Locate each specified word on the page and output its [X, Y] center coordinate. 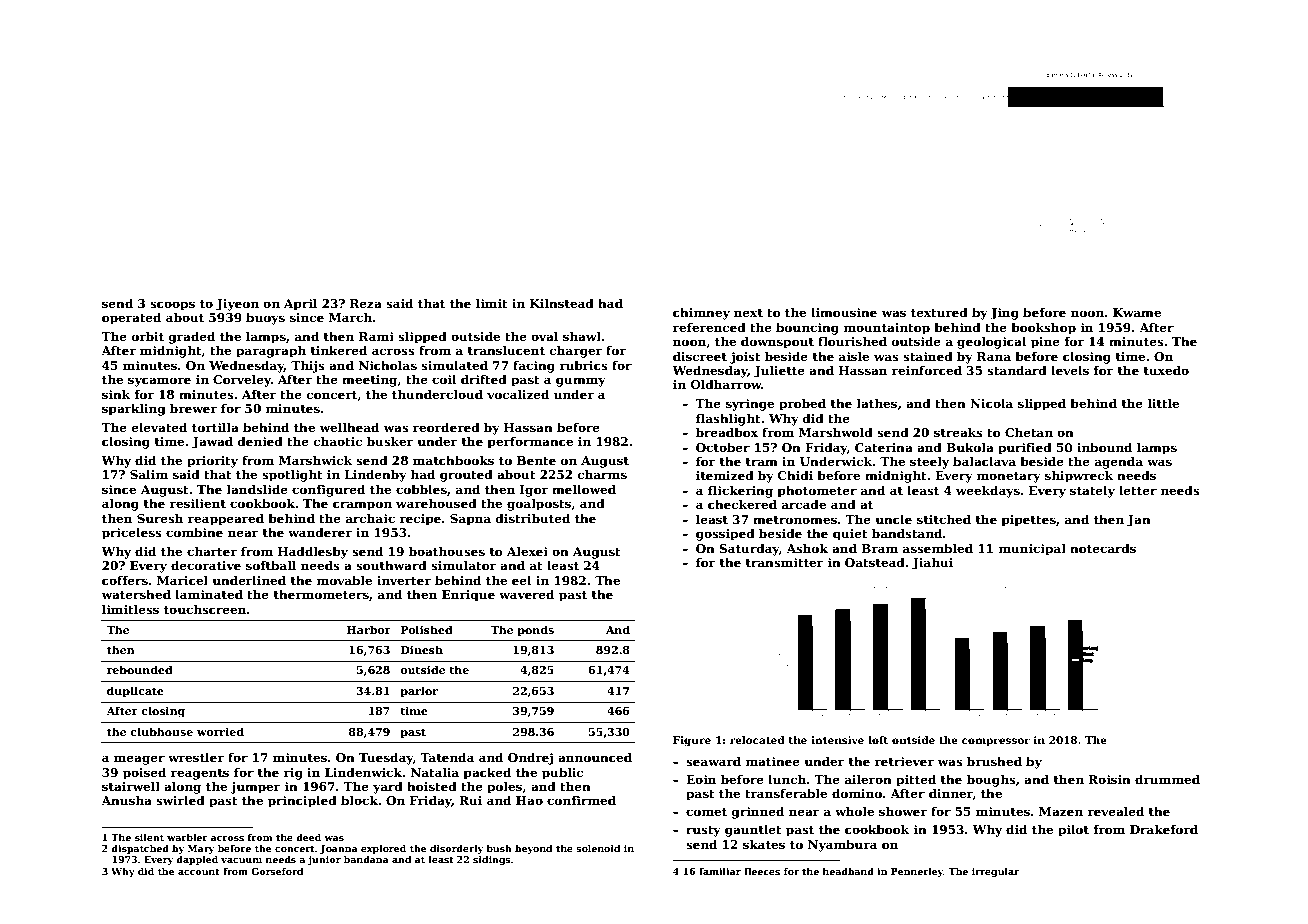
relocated [757, 740]
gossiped [725, 535]
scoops [172, 306]
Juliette [779, 372]
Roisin [1109, 779]
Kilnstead [562, 303]
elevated [159, 427]
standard [1017, 370]
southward [391, 565]
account [199, 871]
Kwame [1137, 312]
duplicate [135, 692]
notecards [1103, 548]
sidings [492, 860]
